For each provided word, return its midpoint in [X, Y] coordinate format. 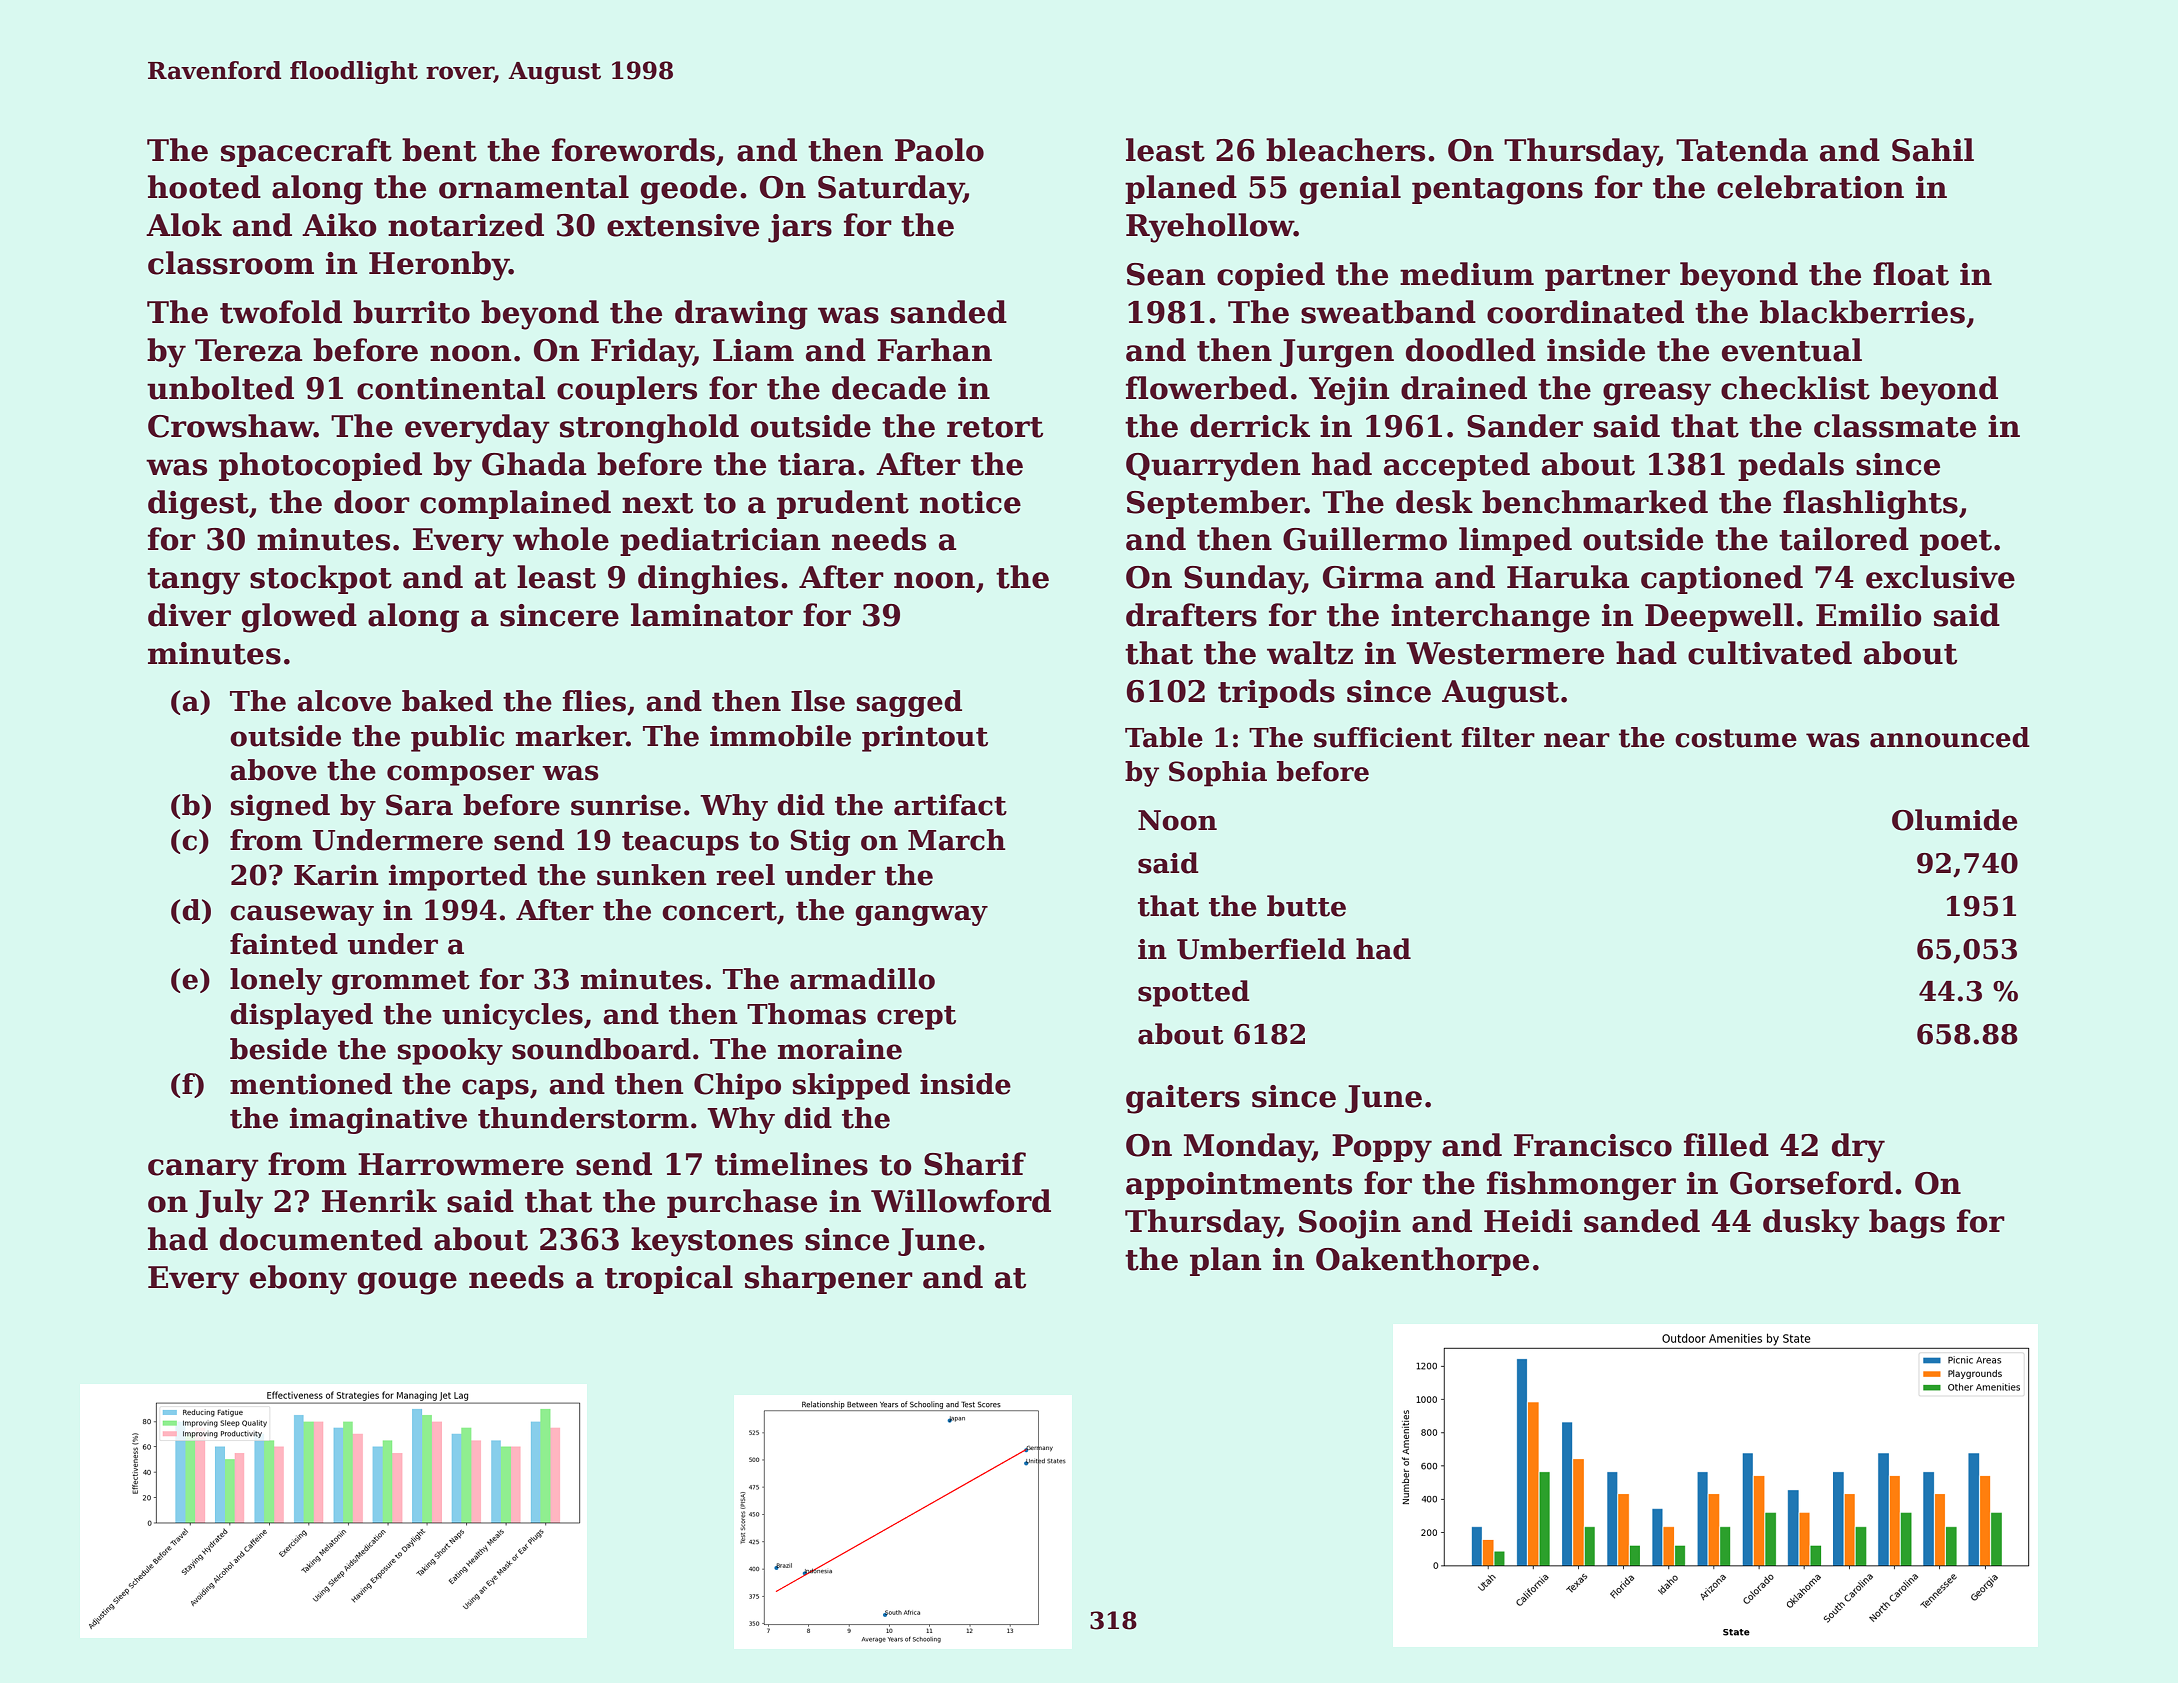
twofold [281, 312]
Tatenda [1742, 150]
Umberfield [1261, 949]
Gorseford [1811, 1183]
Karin [336, 875]
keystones [712, 1242]
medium [1467, 274]
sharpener [829, 1279]
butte [1306, 906]
